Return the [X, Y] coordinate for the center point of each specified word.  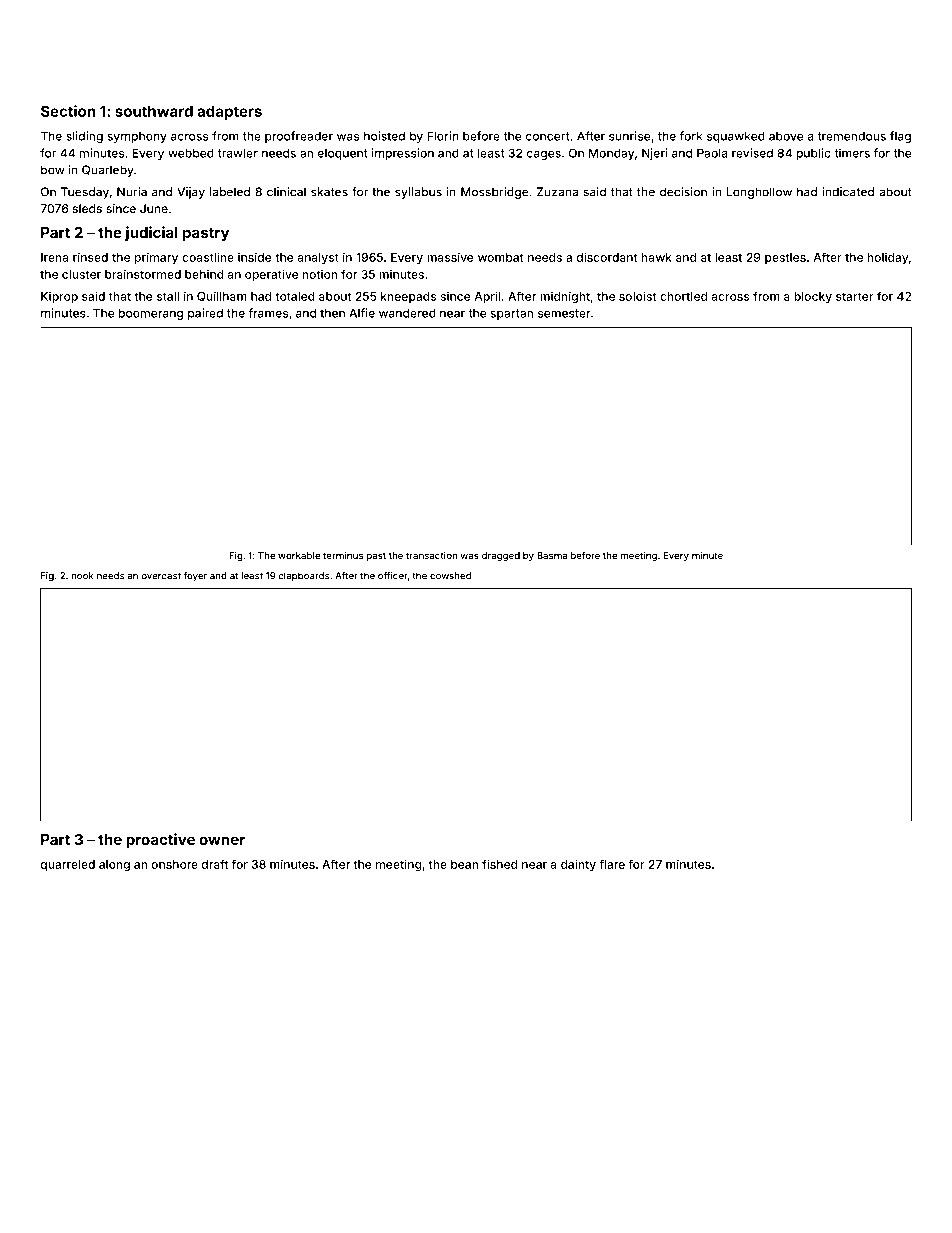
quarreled [68, 865]
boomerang [151, 314]
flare [612, 864]
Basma [552, 555]
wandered [407, 313]
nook [82, 576]
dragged [501, 556]
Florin [443, 136]
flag [900, 137]
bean [464, 864]
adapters [229, 113]
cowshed [450, 576]
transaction [431, 555]
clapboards [303, 576]
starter [855, 296]
